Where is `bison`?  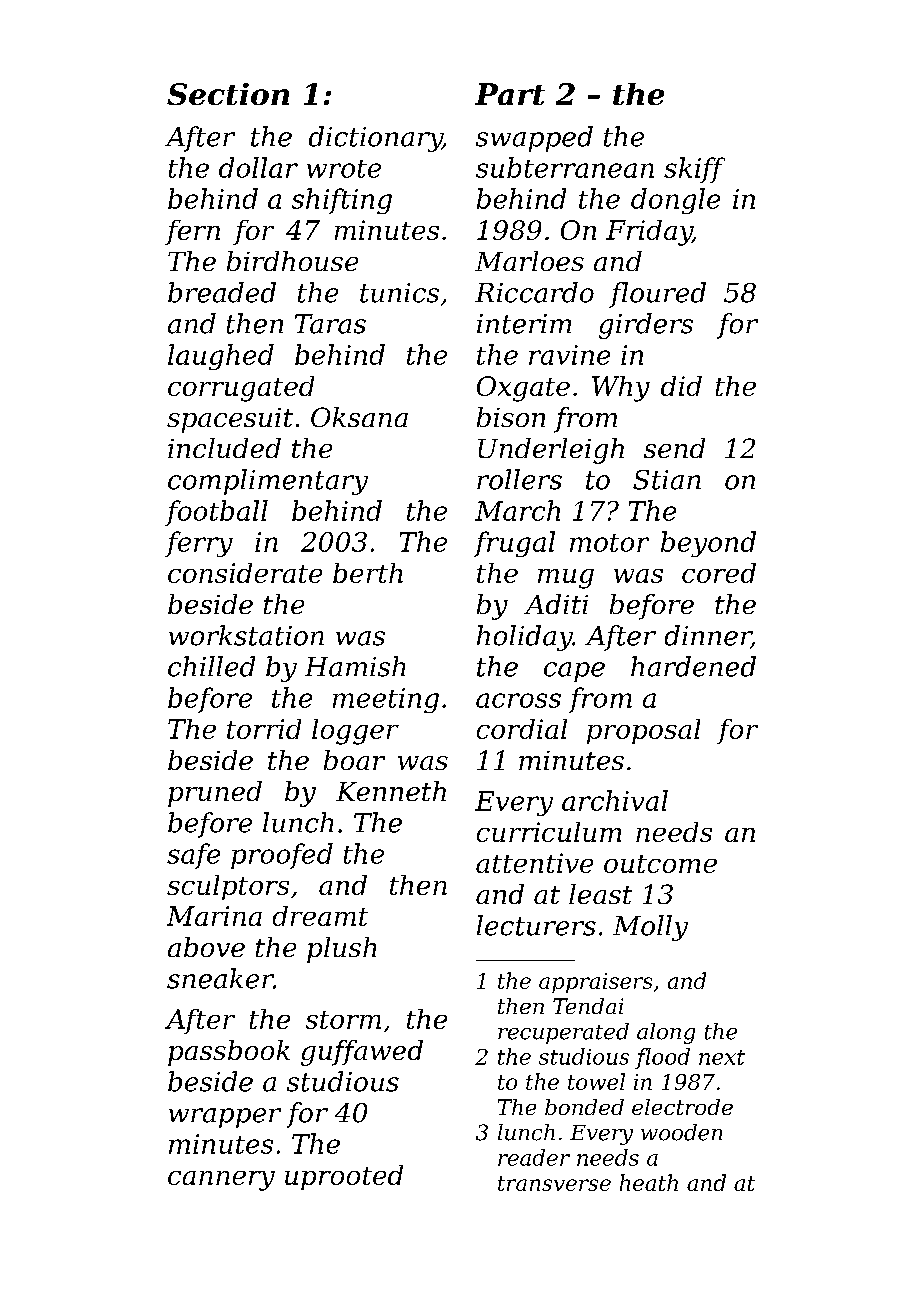
bison is located at coordinates (511, 417).
